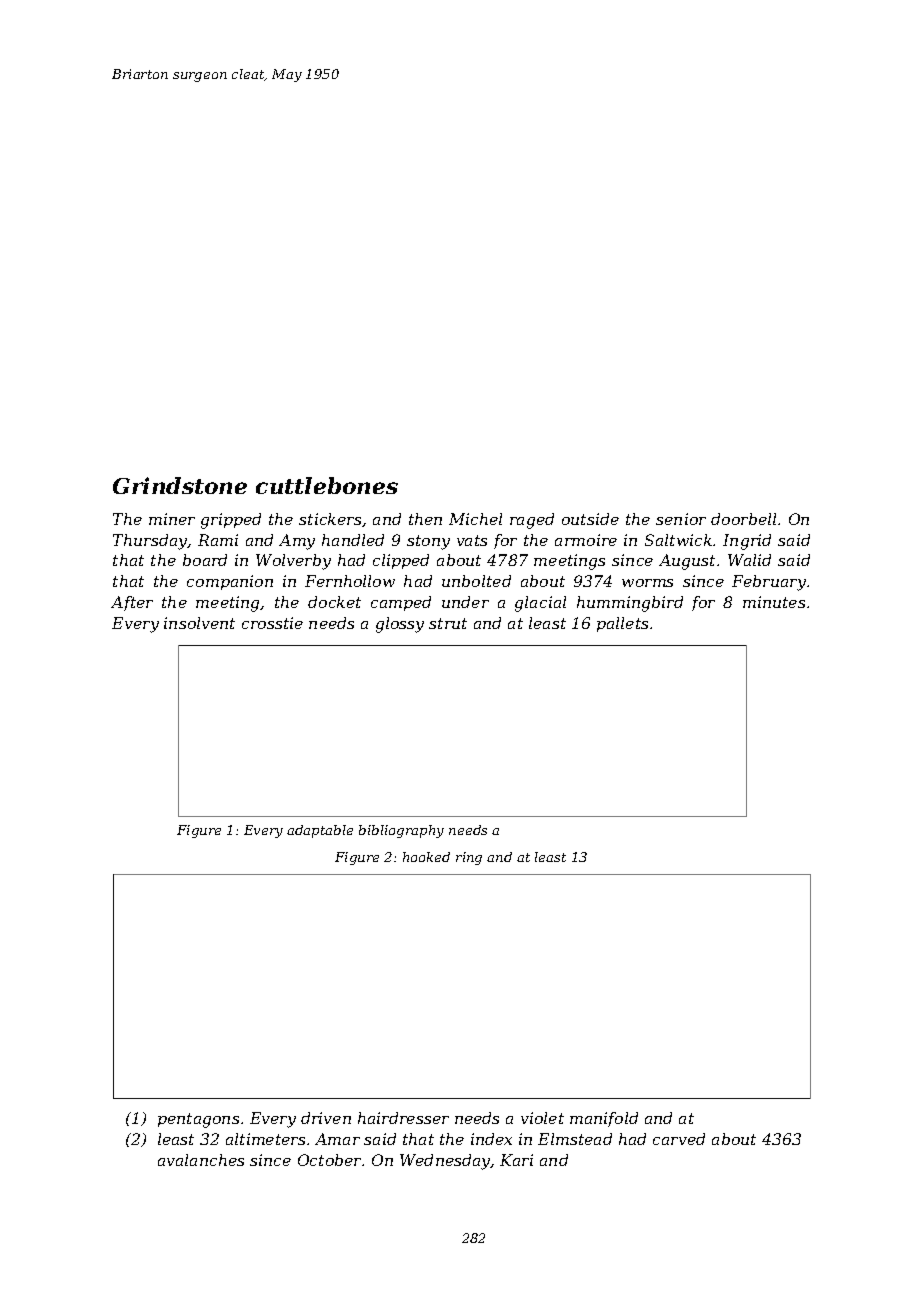 Image resolution: width=924 pixels, height=1314 pixels. What do you see at coordinates (426, 857) in the screenshot?
I see `hooked` at bounding box center [426, 857].
